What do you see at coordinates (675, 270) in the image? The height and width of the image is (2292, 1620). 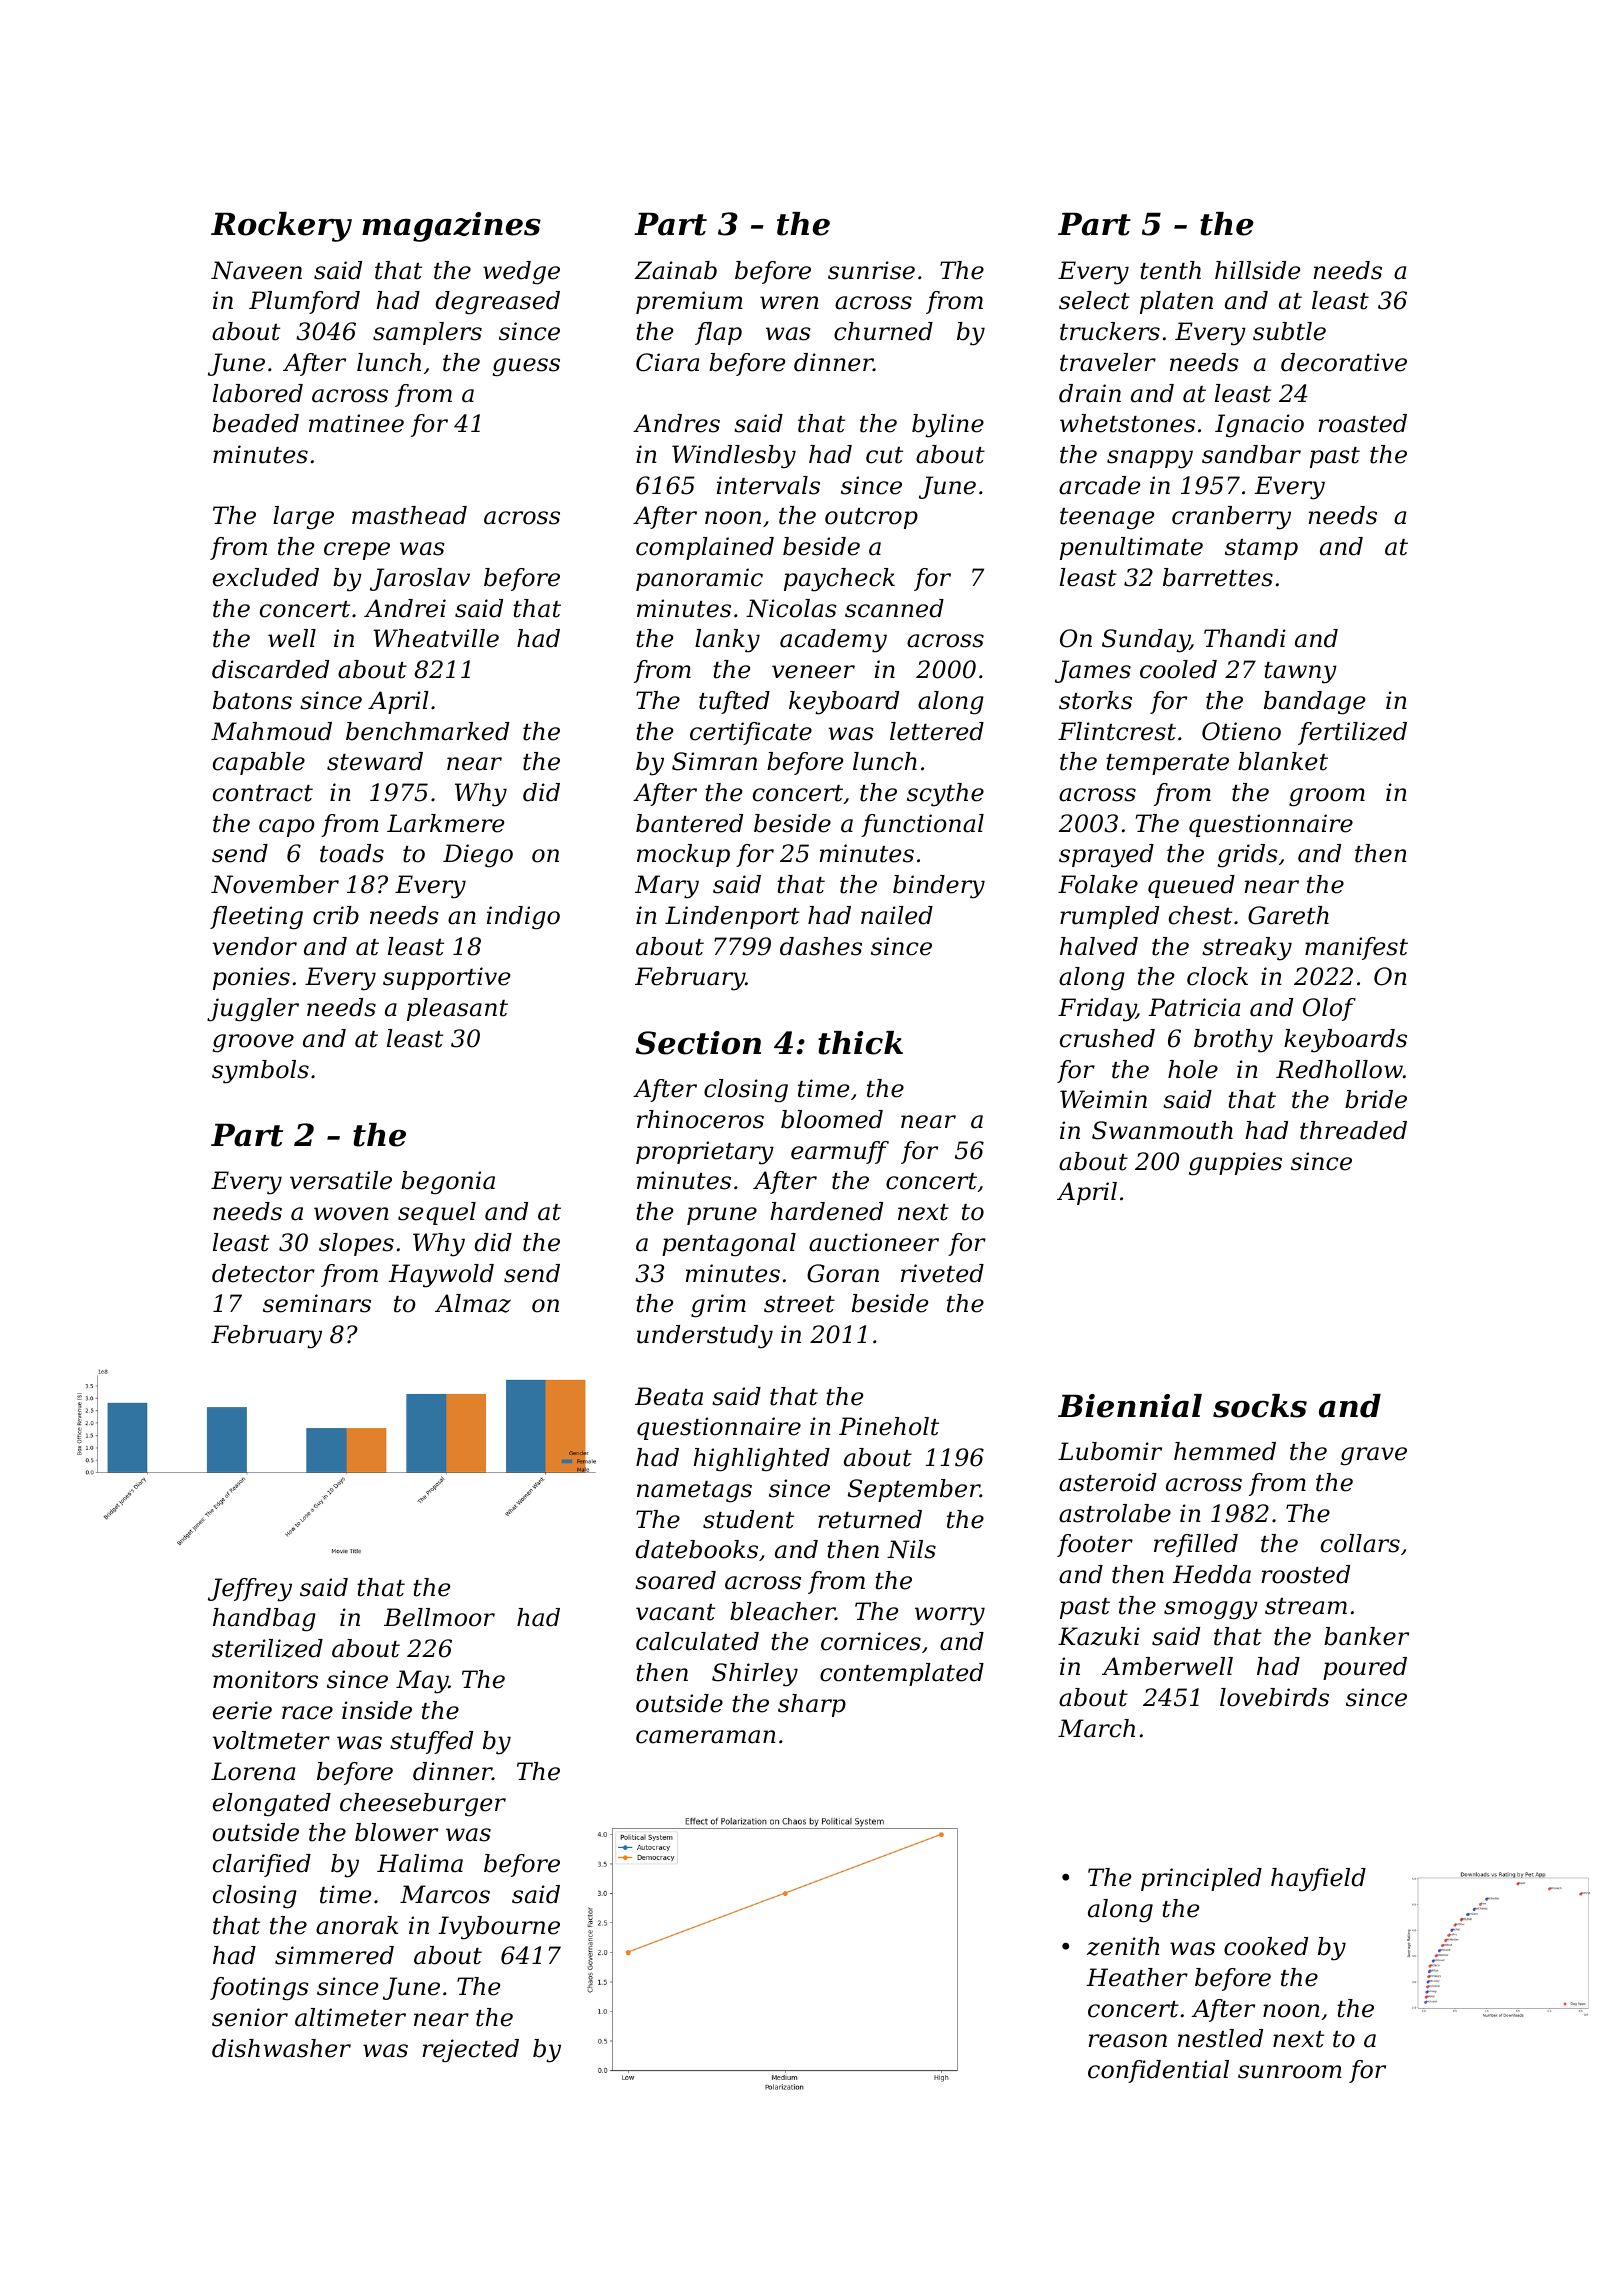 I see `Zainab` at bounding box center [675, 270].
